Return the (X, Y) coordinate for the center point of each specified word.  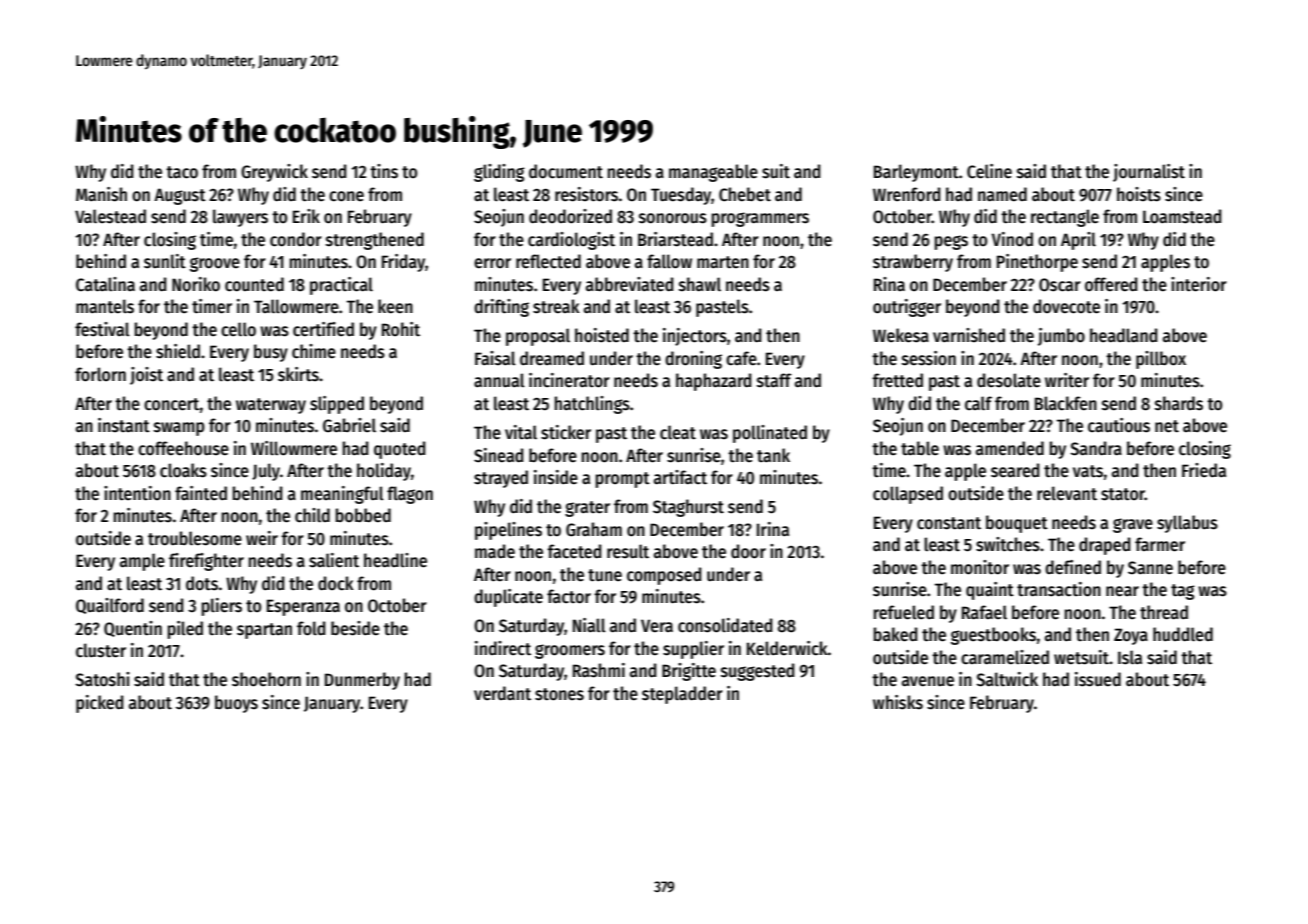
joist (146, 376)
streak (556, 306)
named (1002, 194)
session (929, 358)
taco (182, 172)
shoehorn (266, 679)
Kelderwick (787, 648)
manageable (713, 173)
